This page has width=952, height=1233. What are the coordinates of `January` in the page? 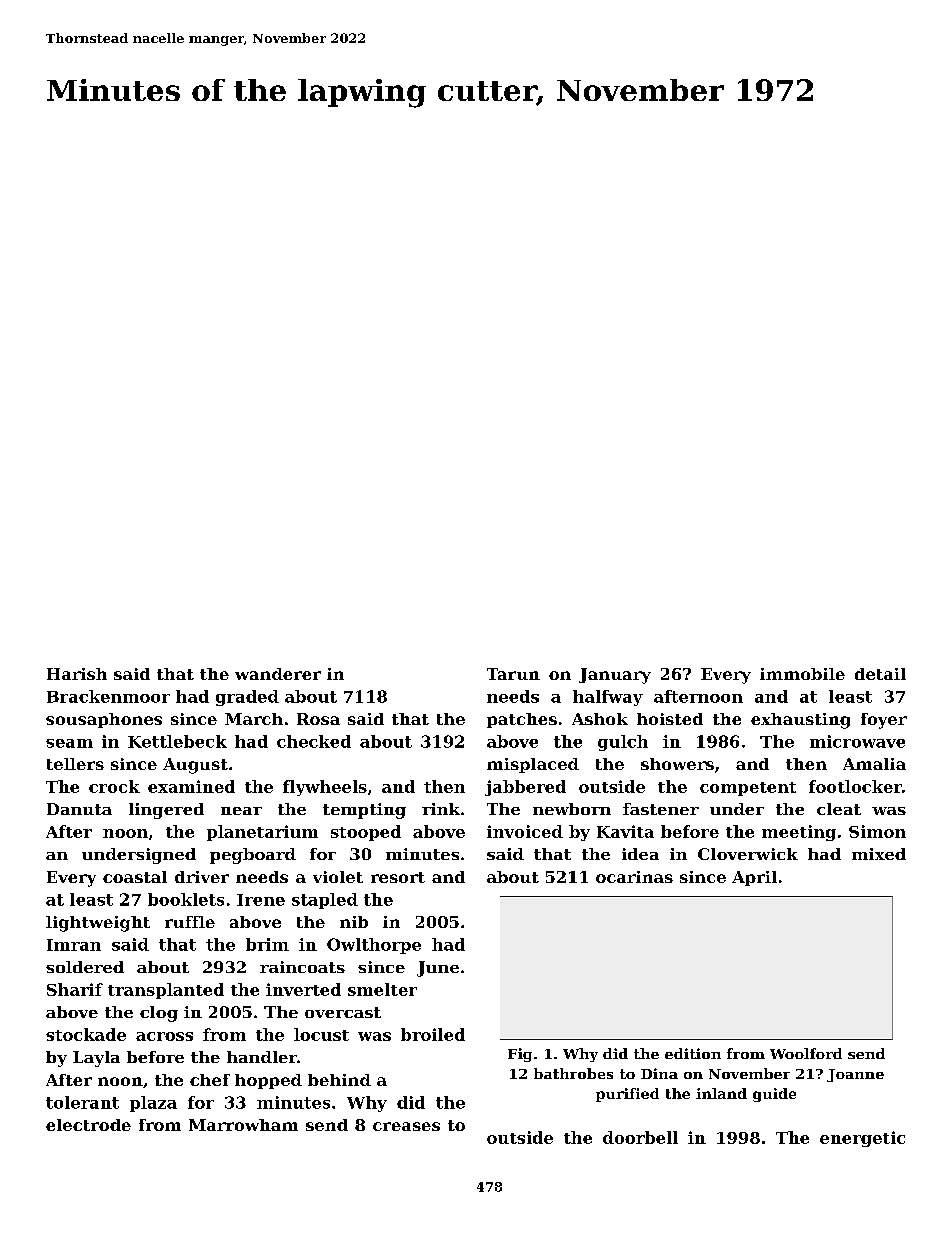 It's located at (615, 676).
